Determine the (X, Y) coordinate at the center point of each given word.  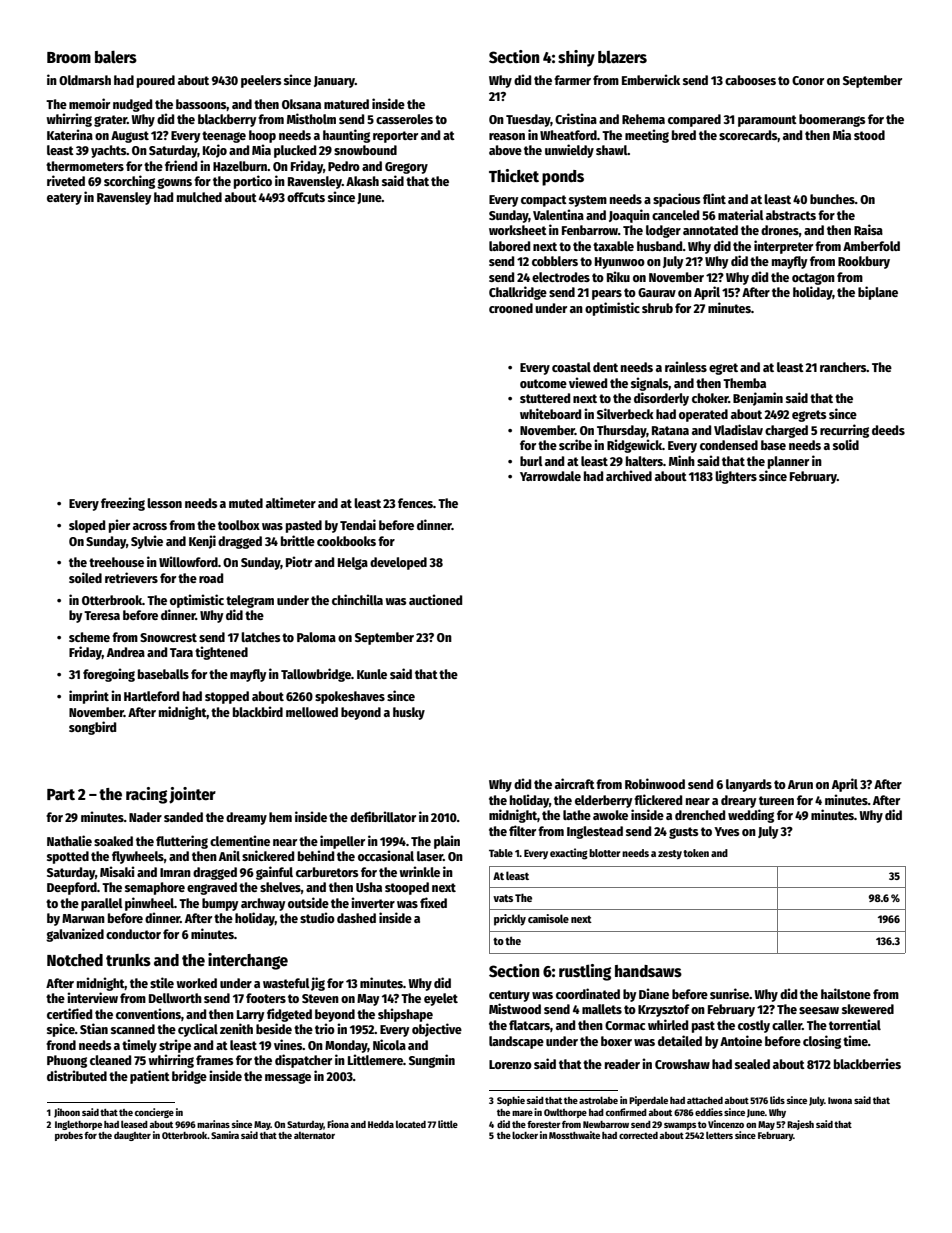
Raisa (868, 229)
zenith (236, 1028)
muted (246, 503)
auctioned (435, 599)
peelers (261, 81)
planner (788, 462)
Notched (75, 960)
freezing (123, 504)
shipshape (405, 1015)
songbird (92, 728)
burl (531, 461)
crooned (511, 308)
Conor (808, 80)
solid (846, 444)
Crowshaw (682, 1064)
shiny (576, 58)
